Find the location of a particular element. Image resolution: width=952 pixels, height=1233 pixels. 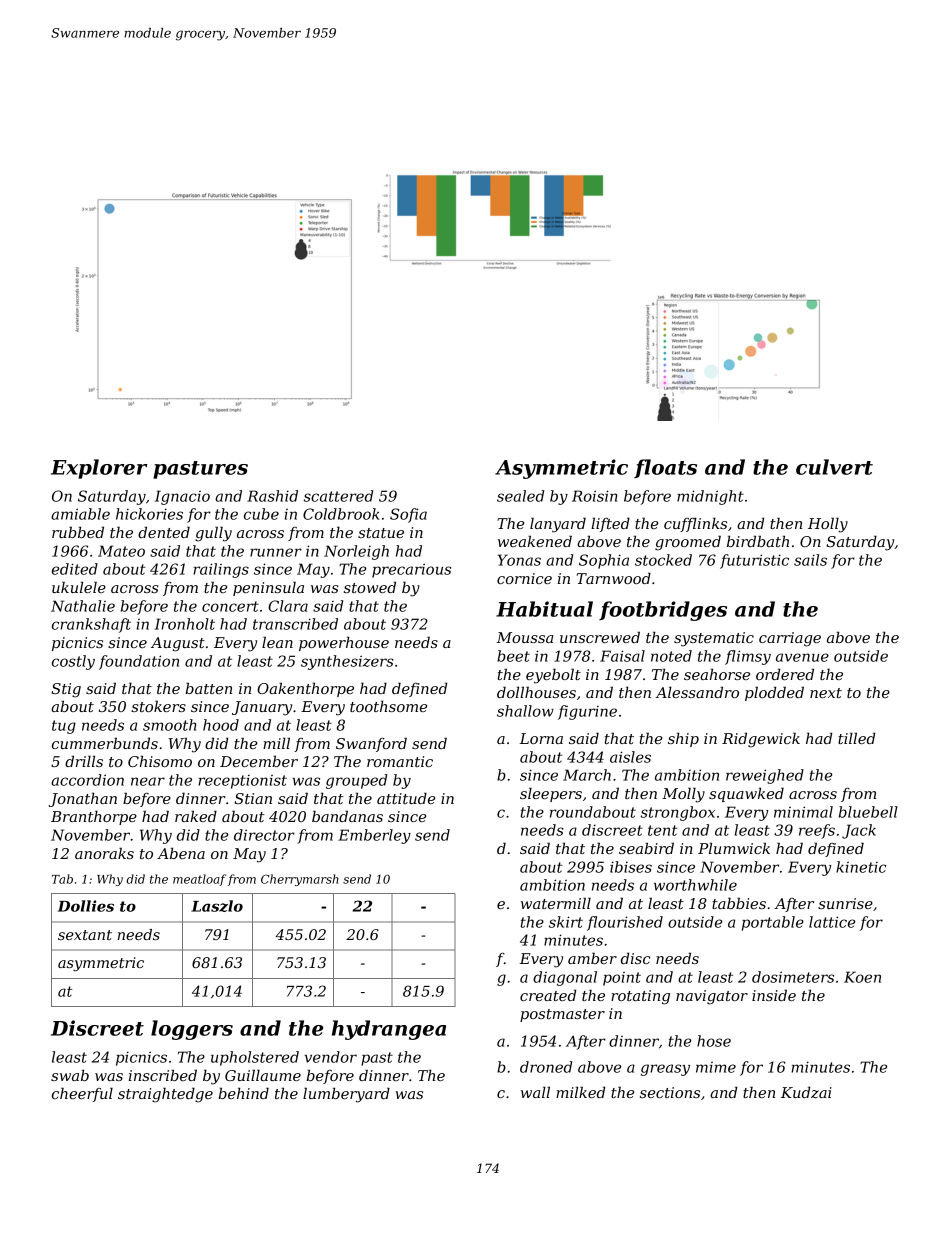

systematic is located at coordinates (714, 639).
